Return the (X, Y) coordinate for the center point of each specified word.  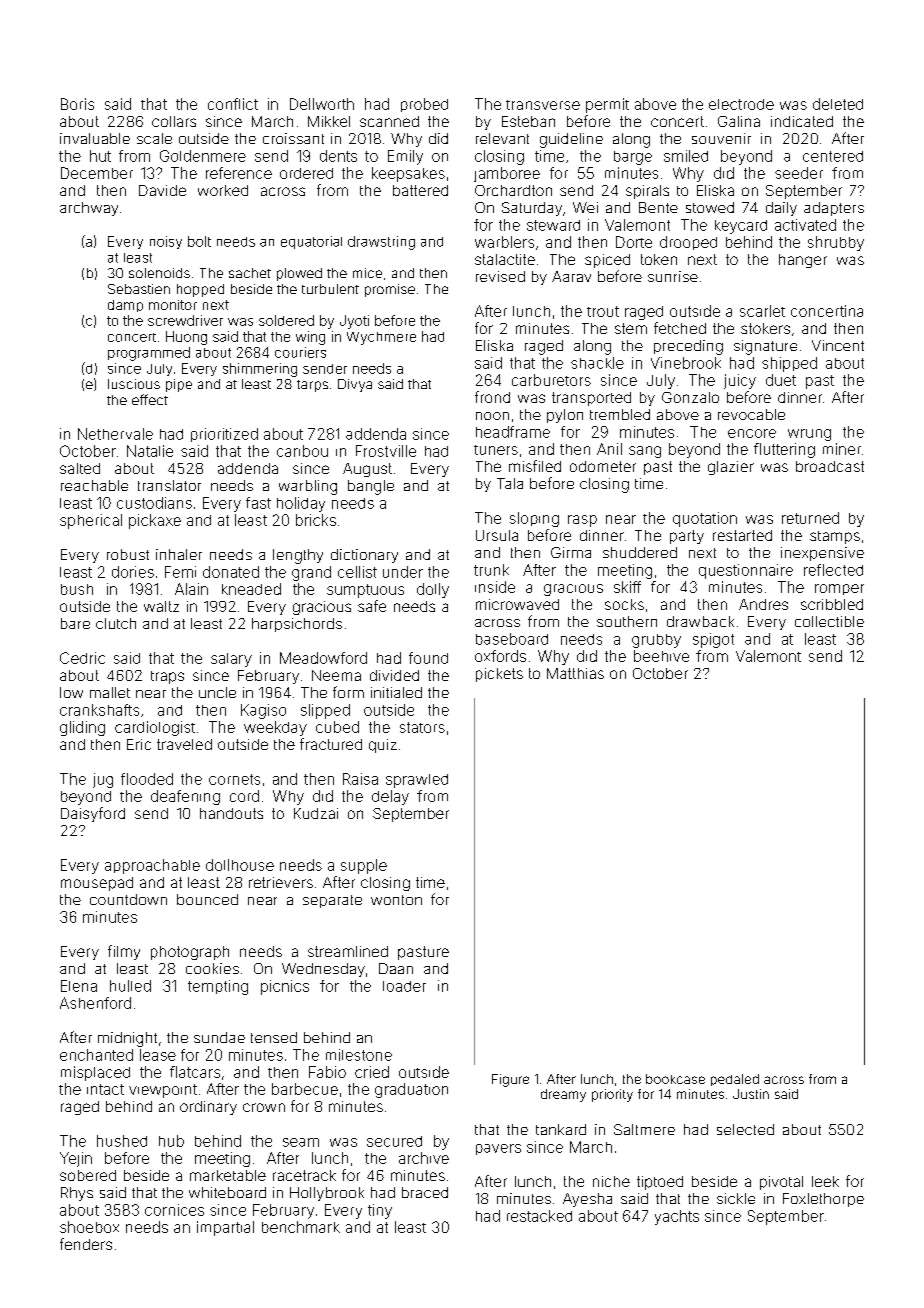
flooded (147, 779)
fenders (86, 1244)
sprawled (417, 781)
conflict (233, 104)
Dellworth (322, 104)
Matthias (575, 673)
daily (781, 209)
